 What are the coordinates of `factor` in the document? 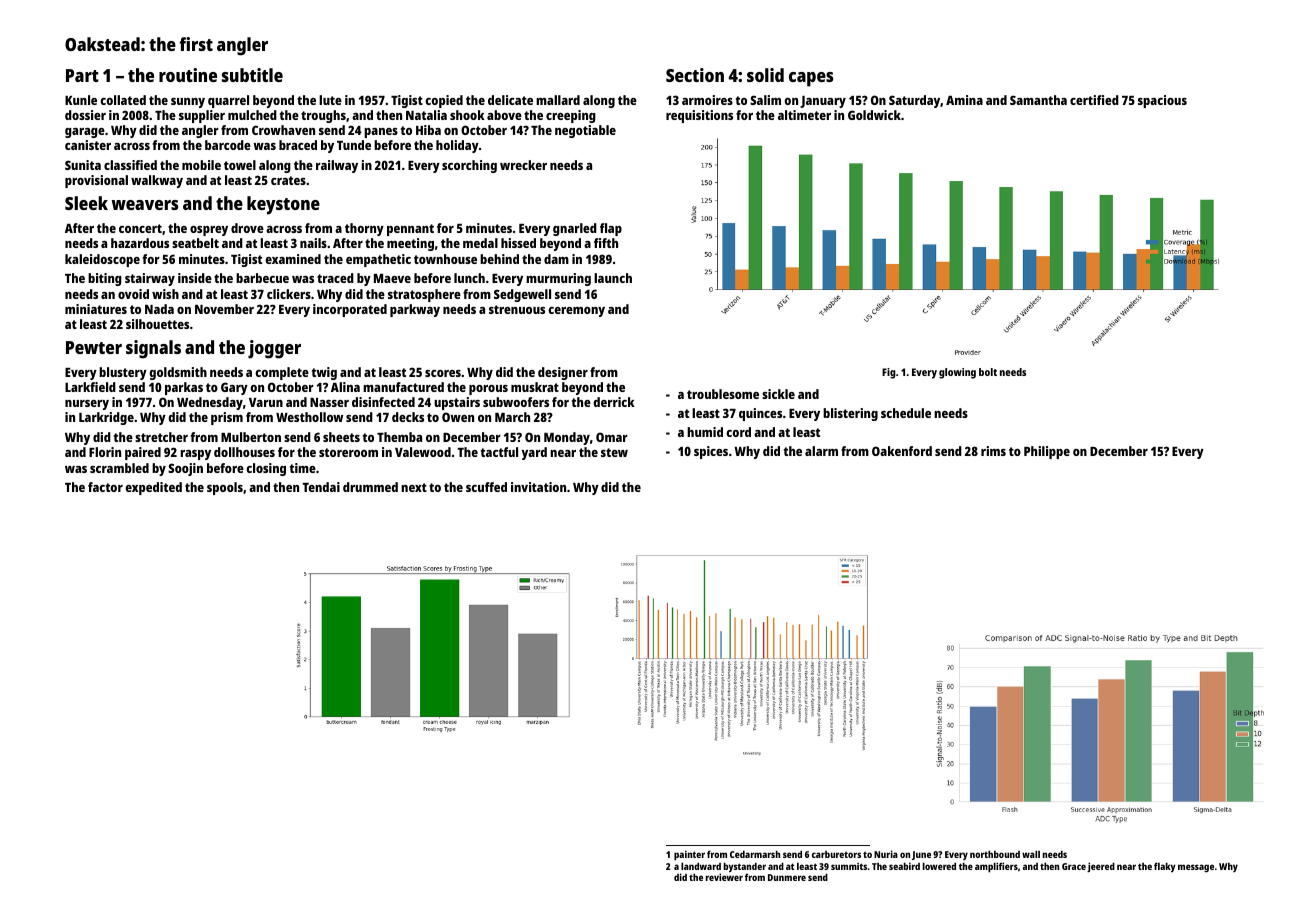 It's located at (105, 487).
